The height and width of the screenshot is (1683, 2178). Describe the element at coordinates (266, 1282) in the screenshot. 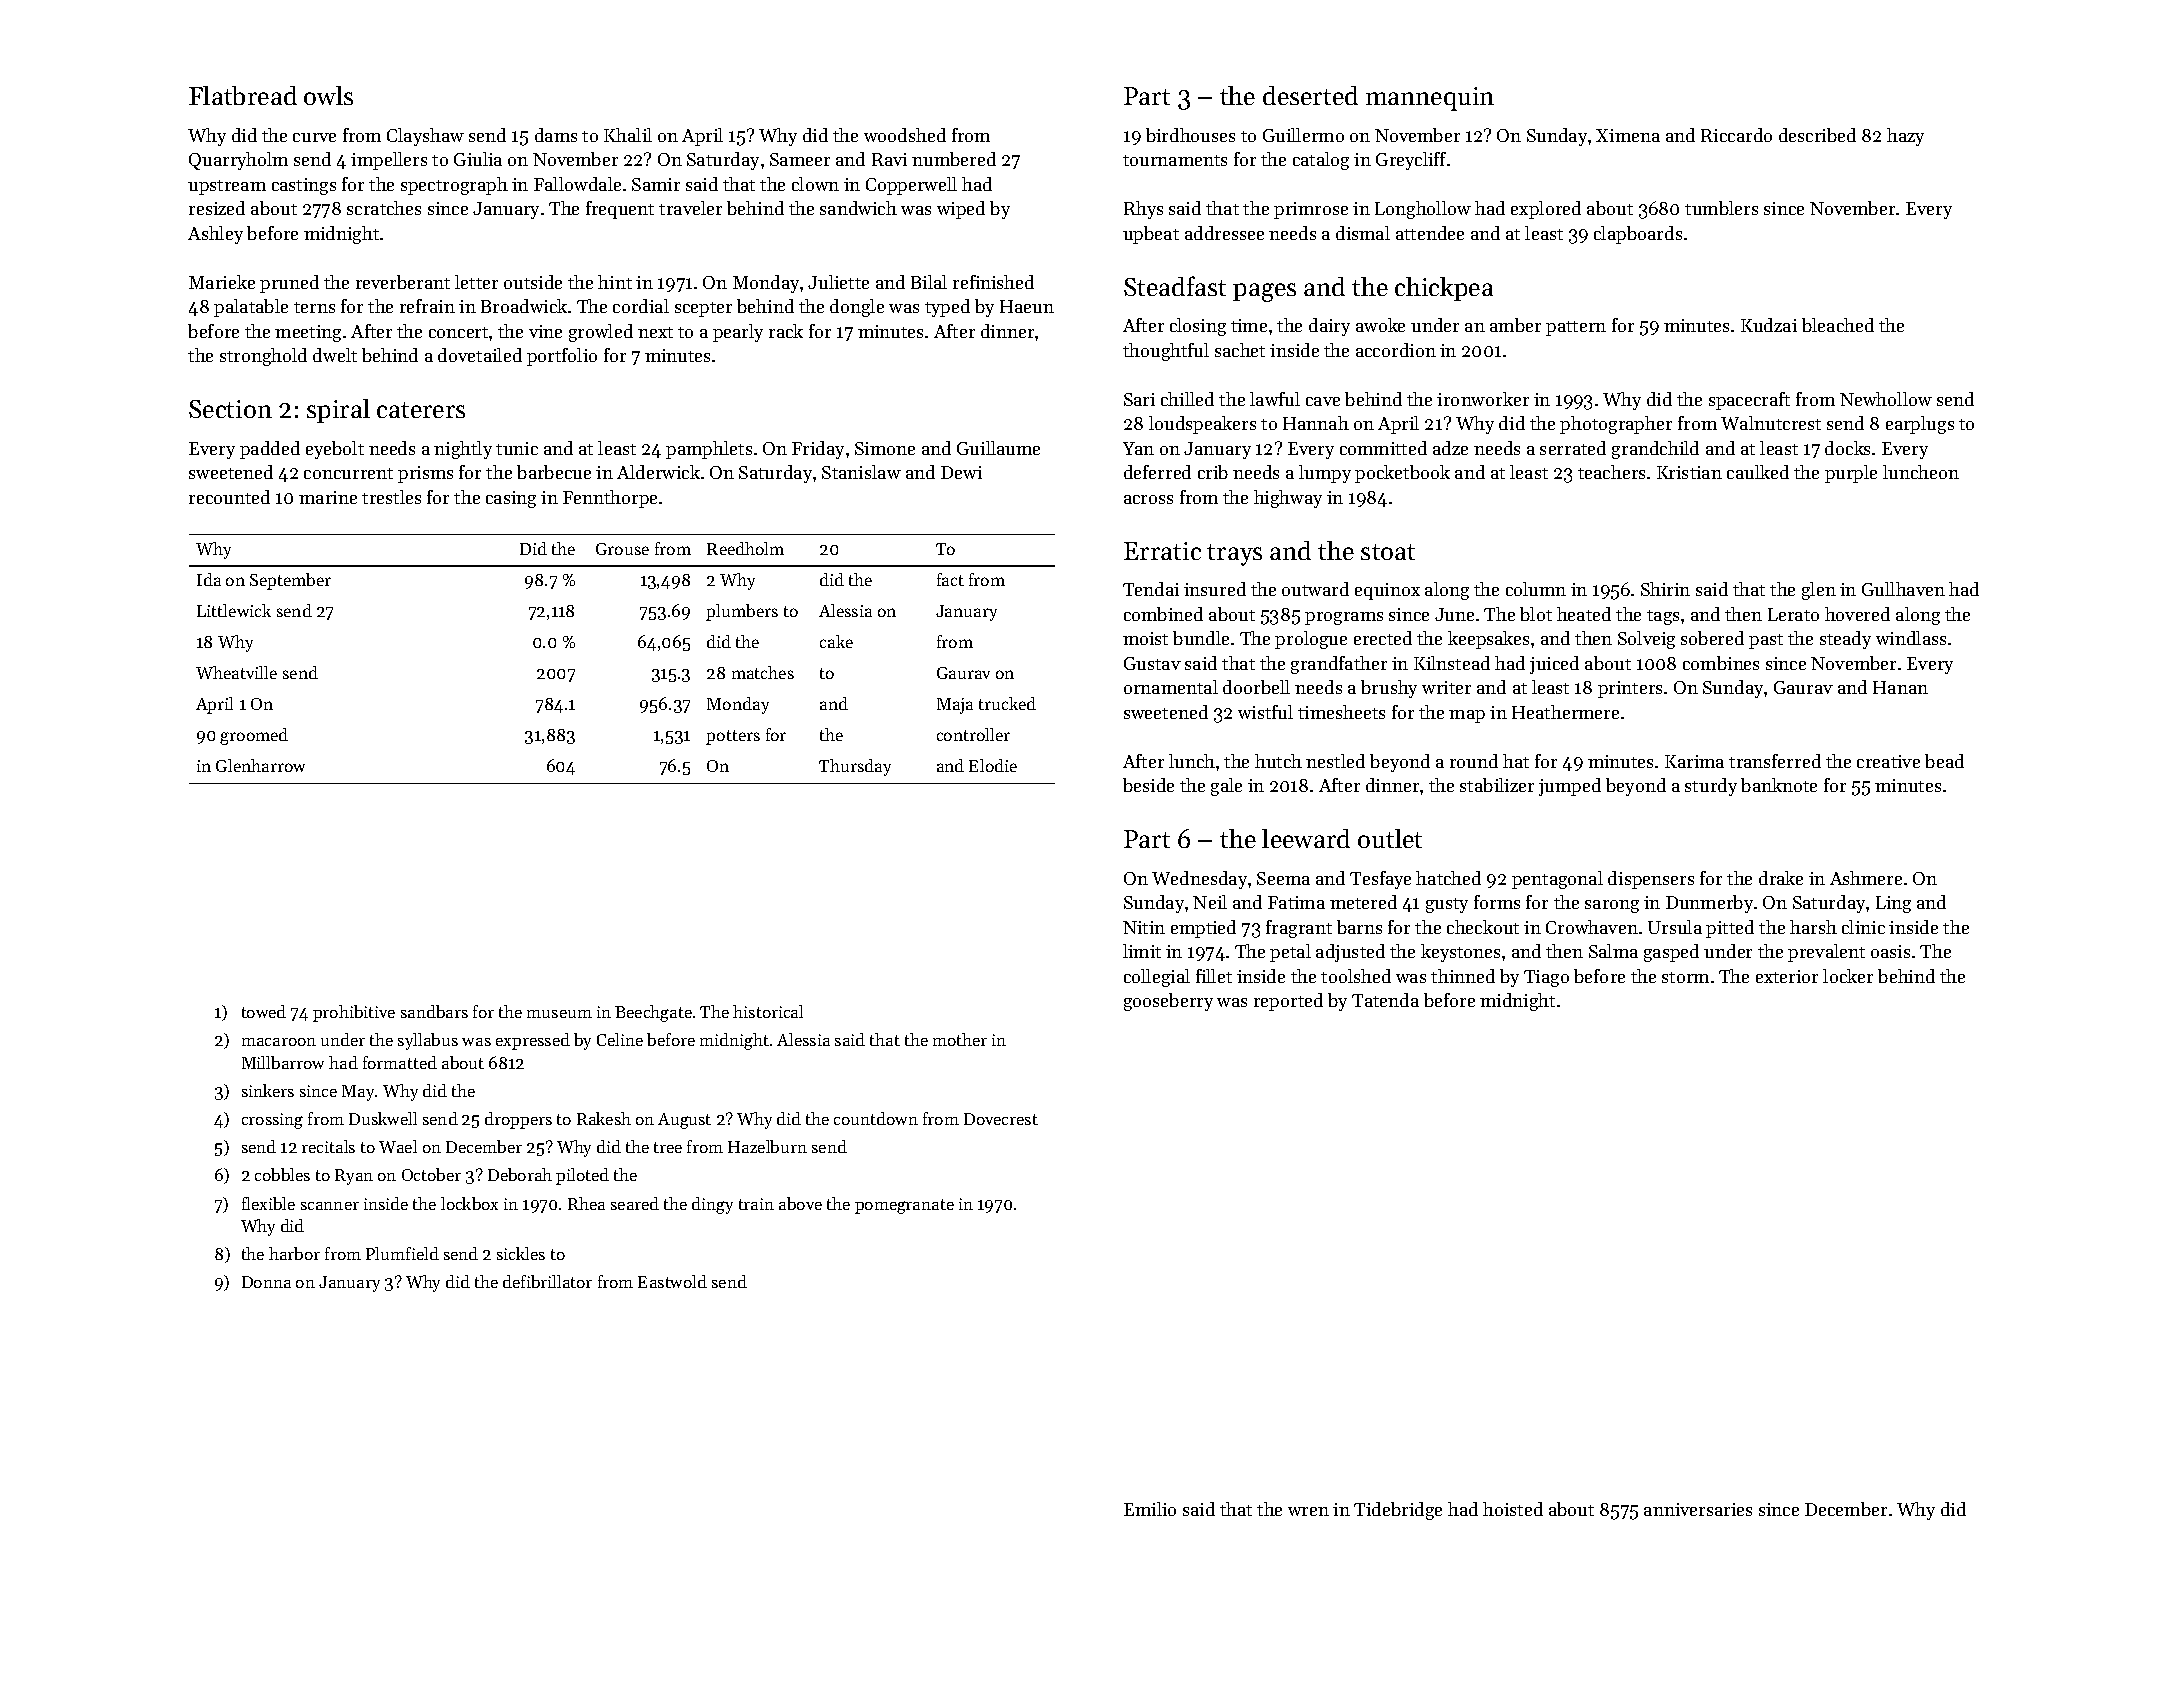

I see `Donna` at that location.
